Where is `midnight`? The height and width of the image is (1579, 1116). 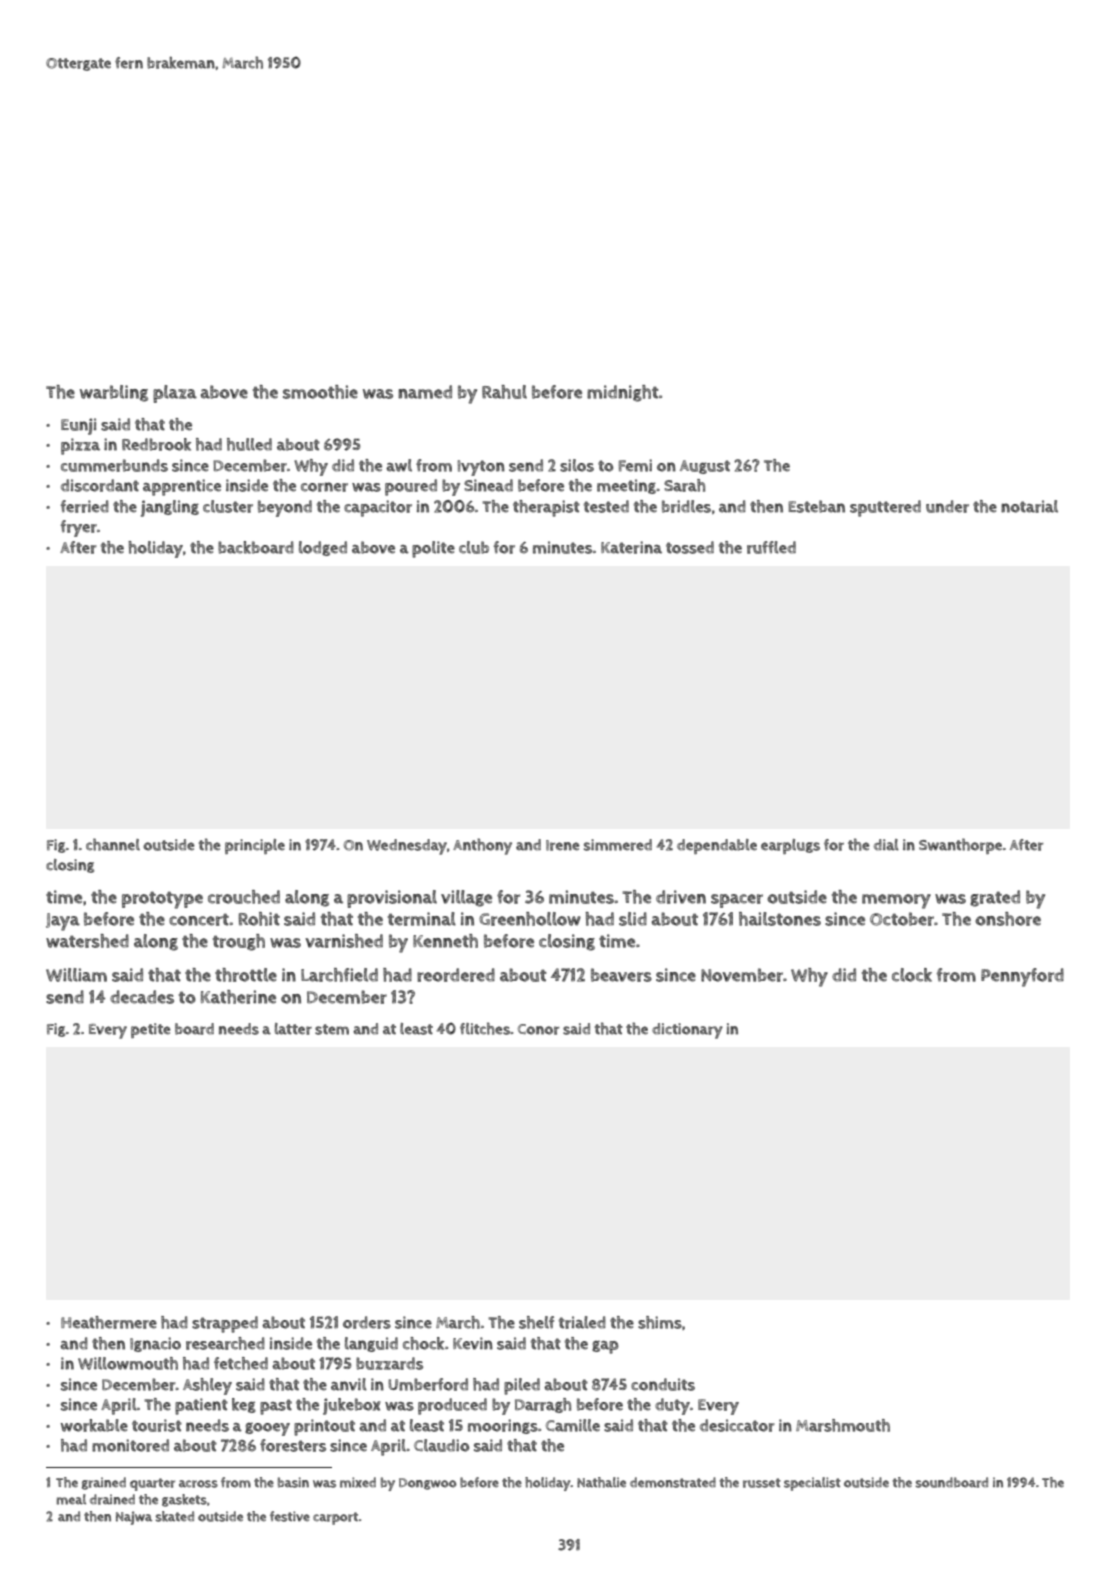
midnight is located at coordinates (623, 393).
